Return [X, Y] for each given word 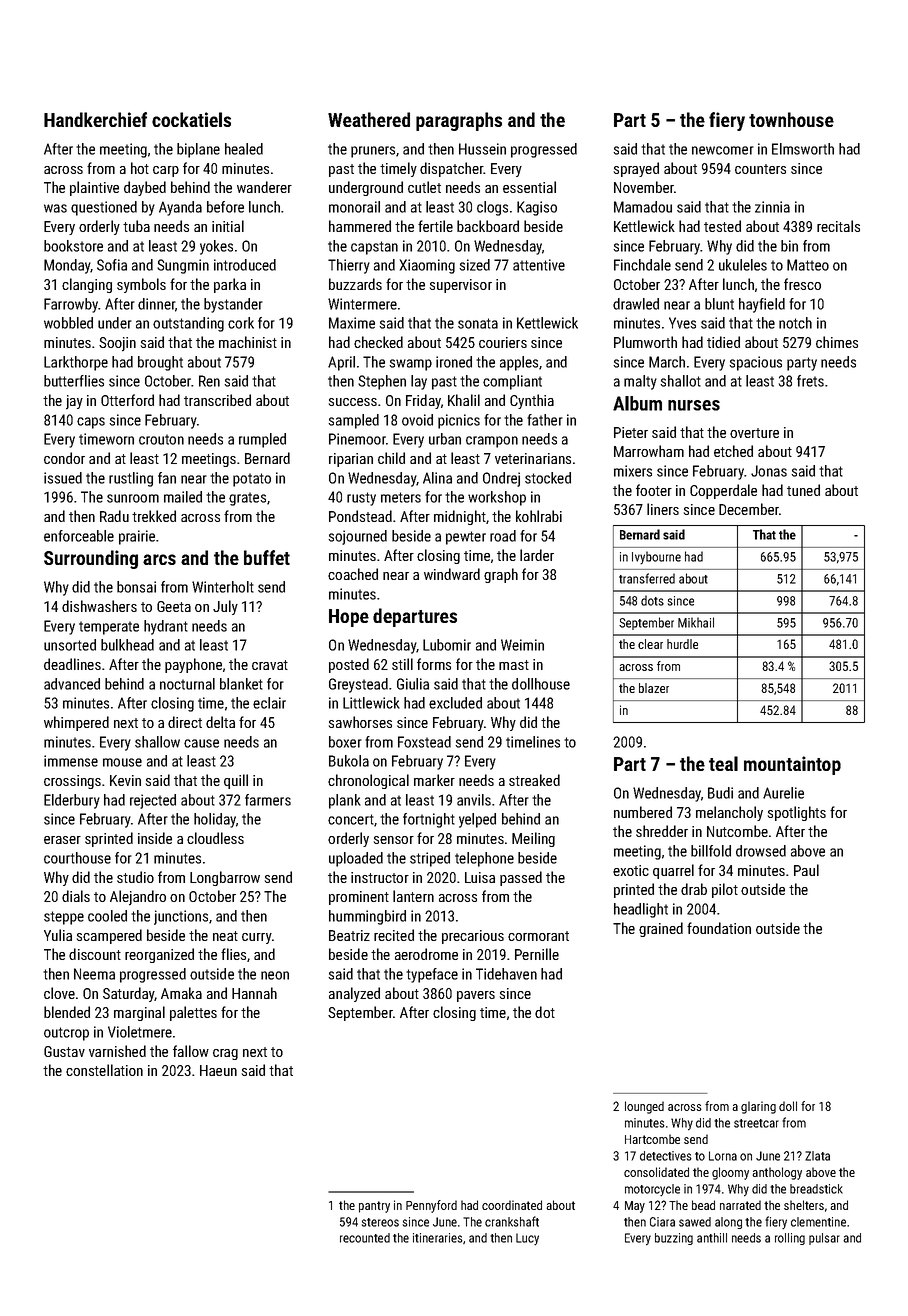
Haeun [218, 1070]
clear [650, 644]
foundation [719, 928]
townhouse [791, 119]
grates [247, 499]
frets [810, 381]
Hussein [482, 149]
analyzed [354, 994]
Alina [437, 478]
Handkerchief [95, 119]
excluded [455, 703]
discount [95, 954]
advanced [72, 684]
